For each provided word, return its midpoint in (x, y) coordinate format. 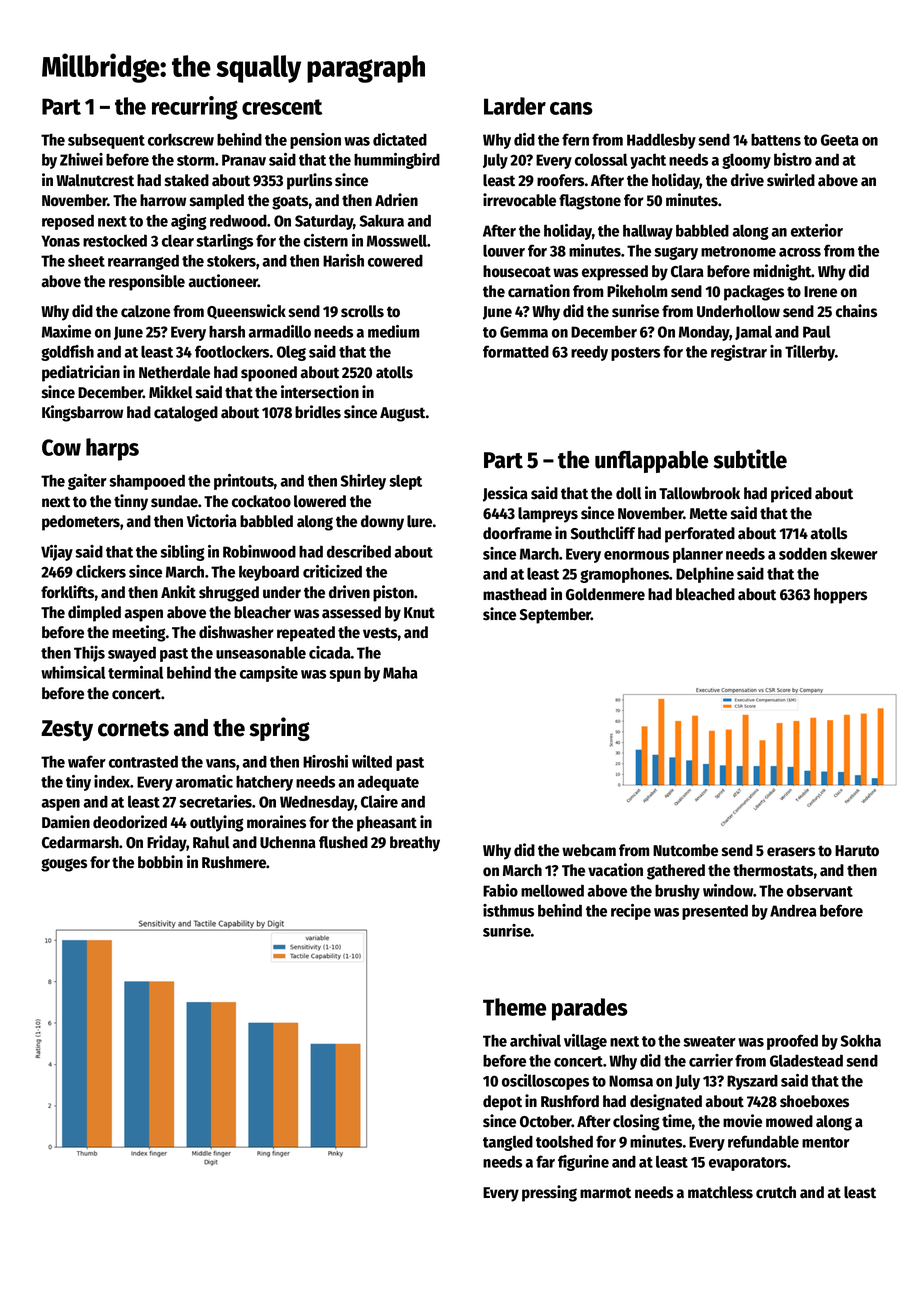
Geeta (840, 140)
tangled (508, 1143)
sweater (709, 1041)
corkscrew (181, 139)
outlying (217, 823)
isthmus (508, 910)
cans (571, 108)
